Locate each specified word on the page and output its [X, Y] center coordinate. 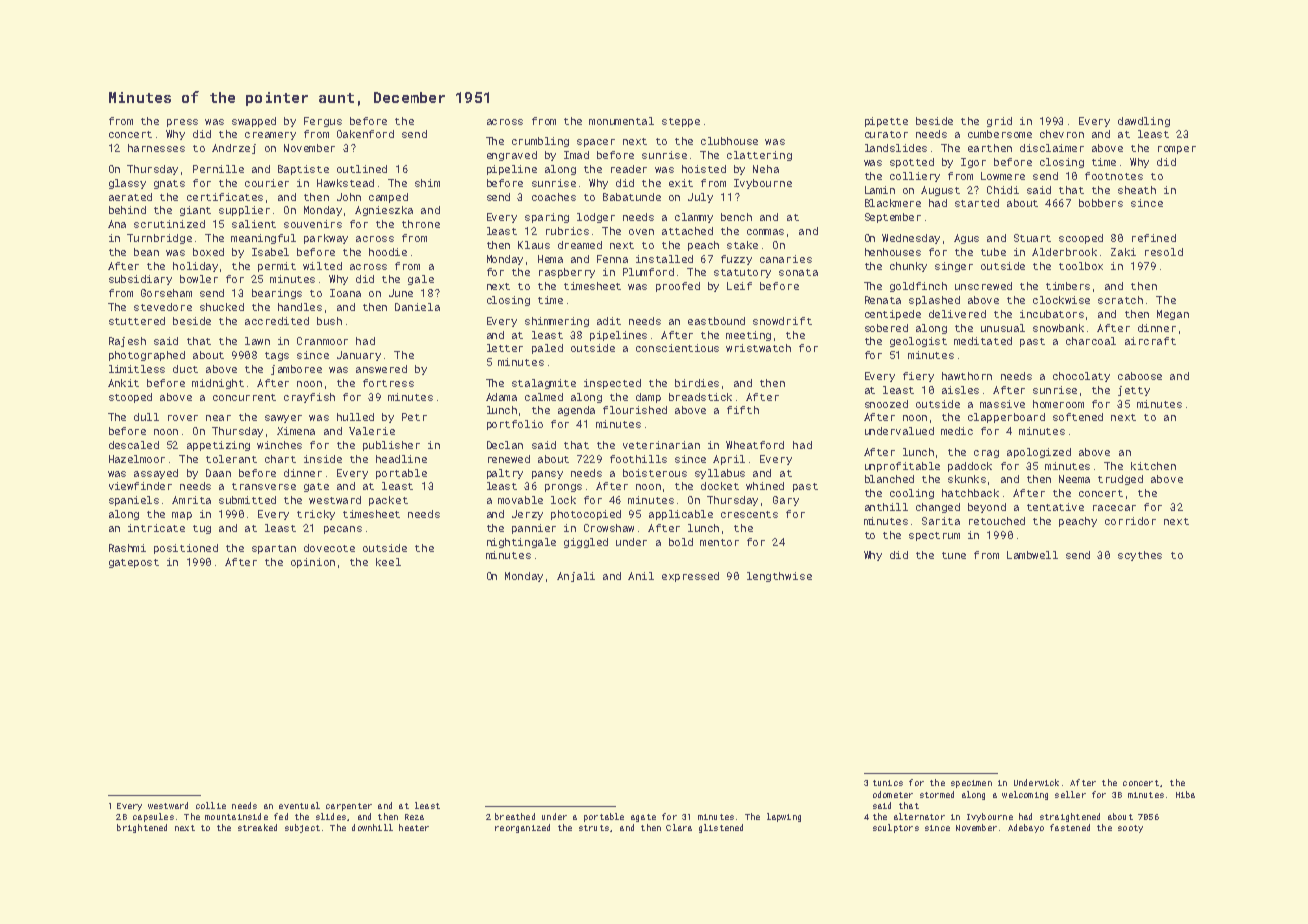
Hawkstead [345, 183]
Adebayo [1026, 828]
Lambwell [1032, 555]
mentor [719, 542]
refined [1154, 238]
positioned [186, 549]
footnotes [1114, 176]
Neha [766, 169]
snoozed [886, 404]
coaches [554, 197]
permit [277, 267]
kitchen [1153, 466]
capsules [153, 817]
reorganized [522, 828]
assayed [156, 474]
